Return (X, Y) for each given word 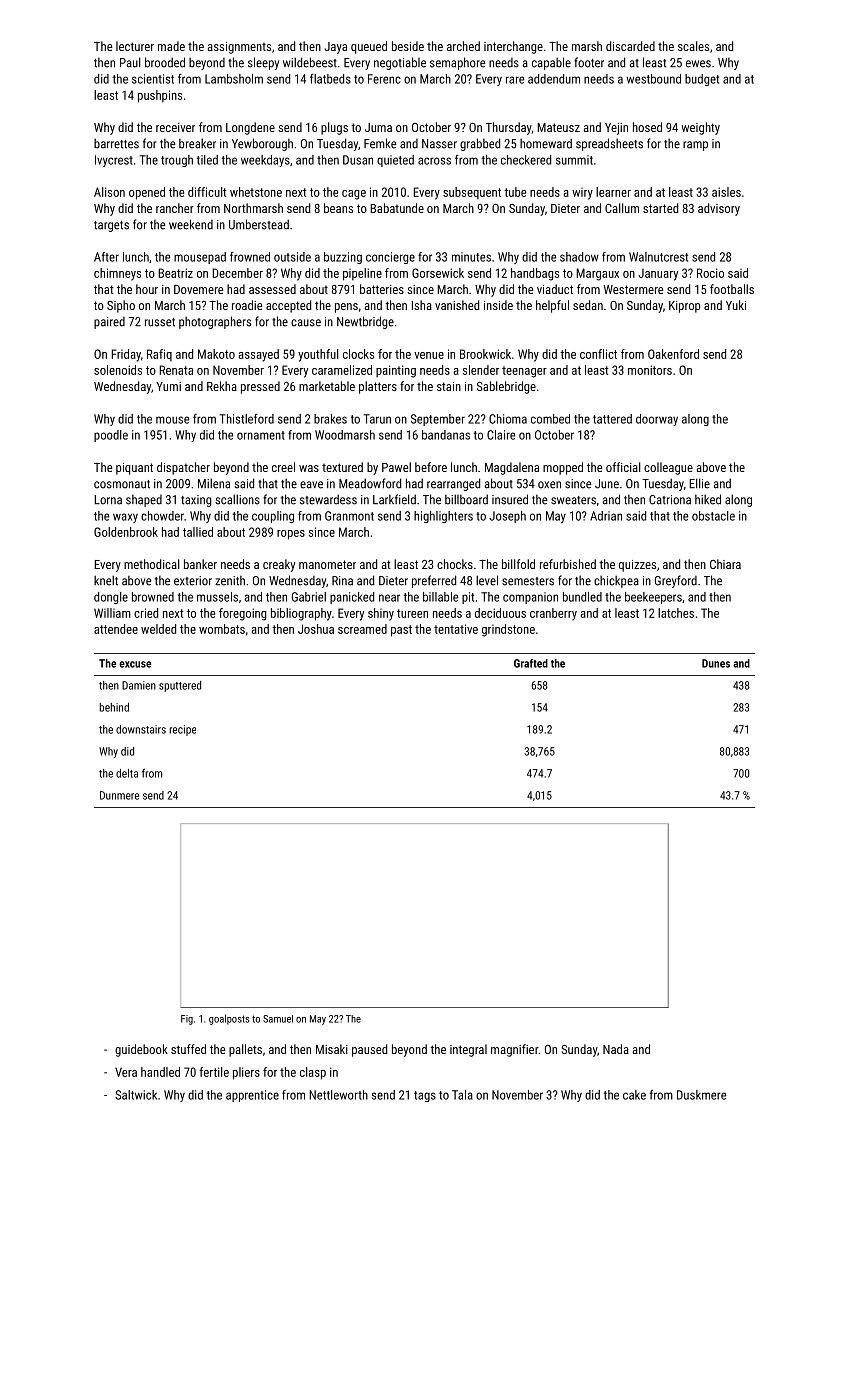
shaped (144, 500)
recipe (182, 730)
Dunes (716, 663)
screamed (362, 629)
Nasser (439, 144)
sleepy (263, 63)
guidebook (141, 1050)
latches (676, 613)
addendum (554, 79)
